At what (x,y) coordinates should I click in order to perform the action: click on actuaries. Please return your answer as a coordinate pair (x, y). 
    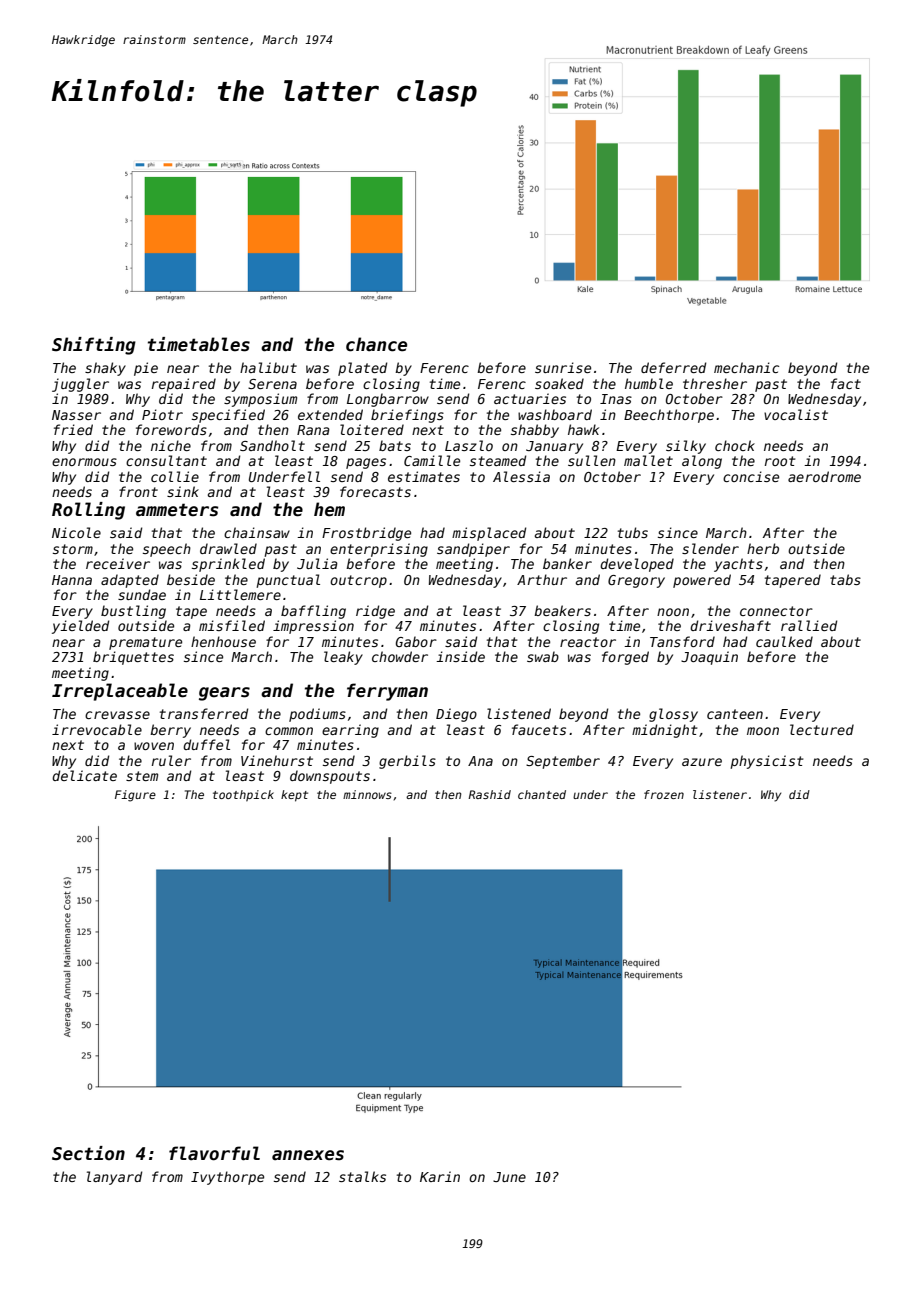
    Looking at the image, I should click on (530, 398).
